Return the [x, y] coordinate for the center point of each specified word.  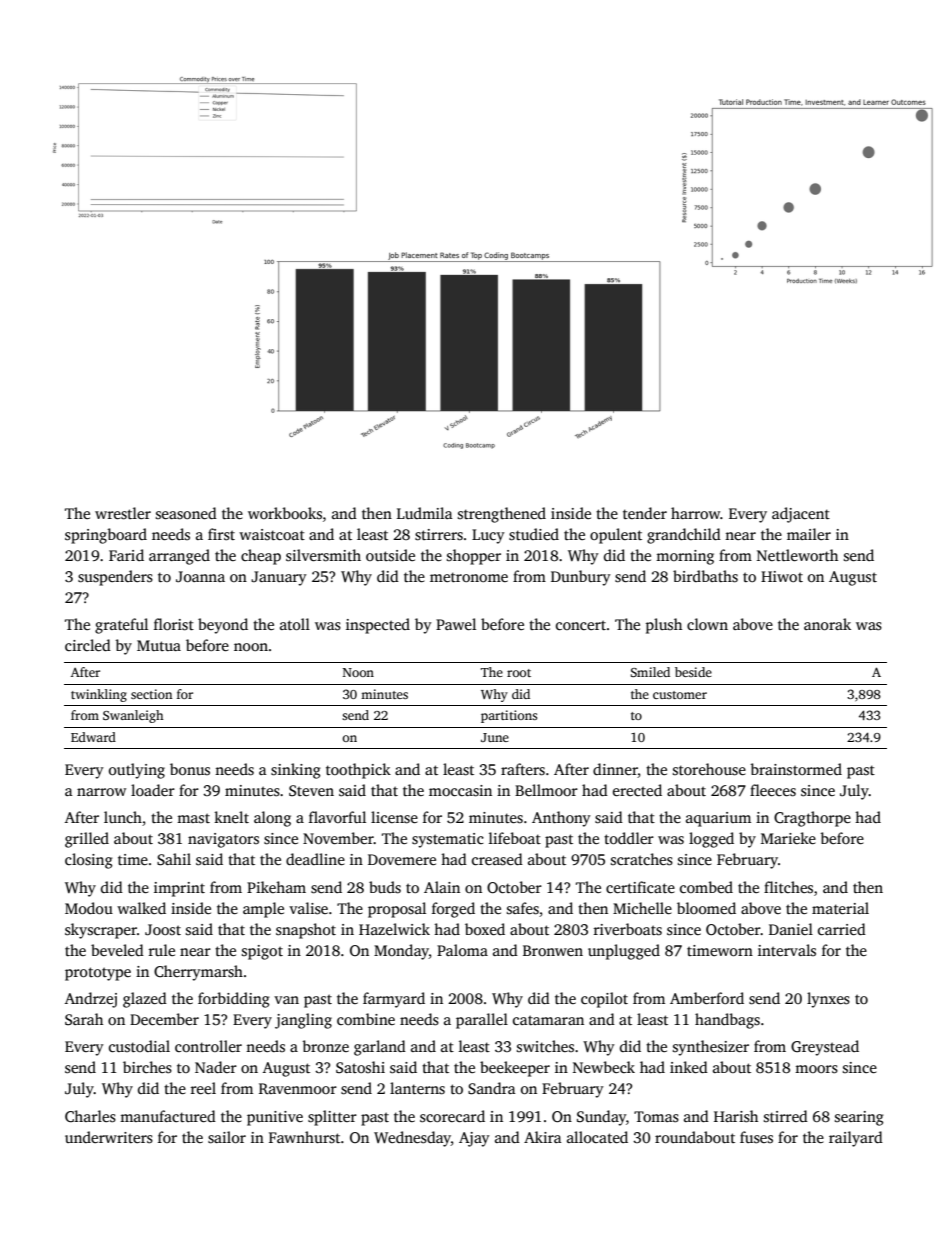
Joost [163, 930]
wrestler [123, 513]
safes [523, 908]
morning [685, 557]
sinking [296, 771]
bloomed [706, 908]
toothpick [358, 771]
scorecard [452, 1116]
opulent [616, 536]
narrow [101, 792]
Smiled [650, 672]
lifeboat [515, 838]
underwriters [109, 1137]
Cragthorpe [812, 819]
